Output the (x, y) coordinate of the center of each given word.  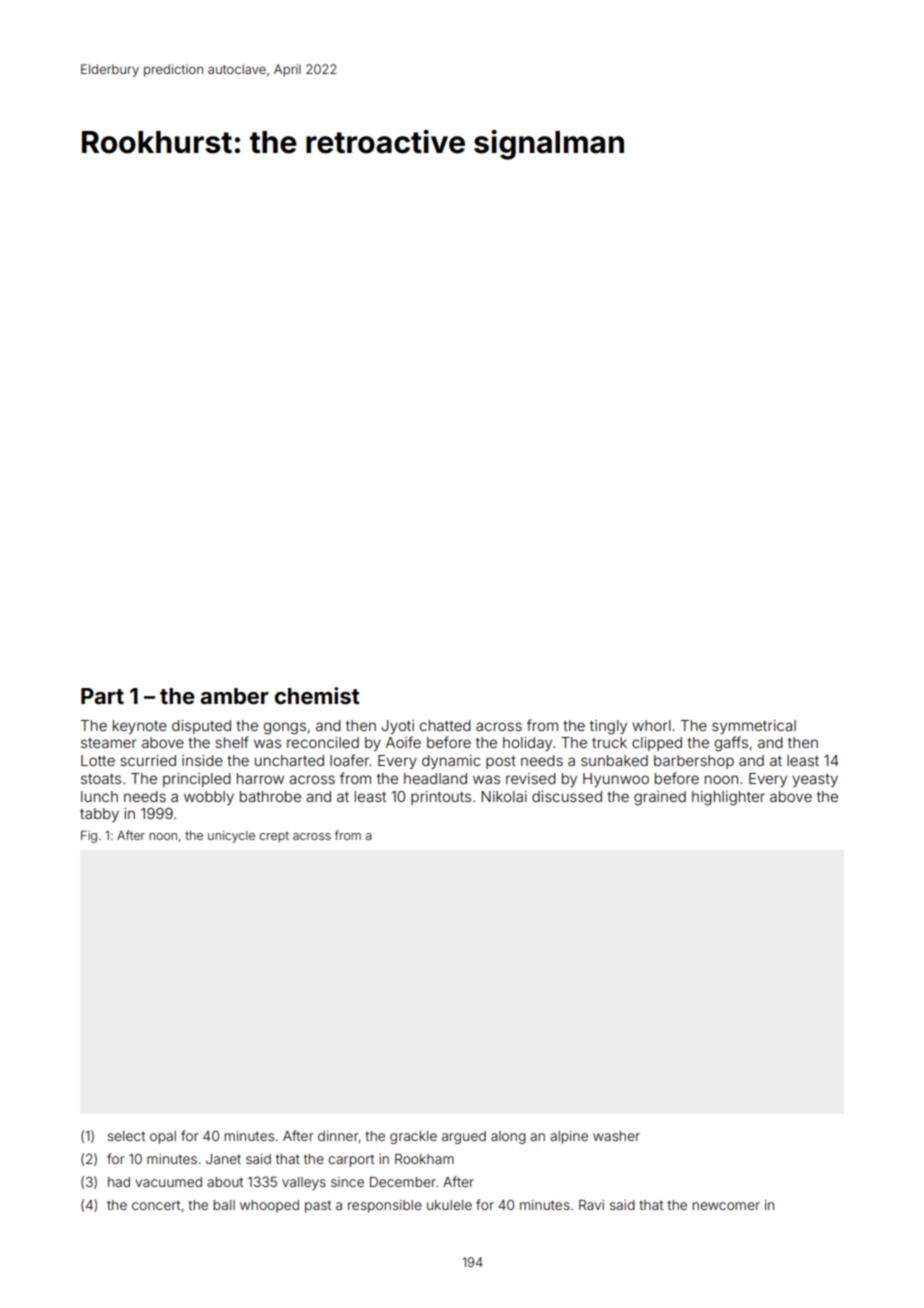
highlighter (728, 798)
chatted (445, 725)
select (126, 1136)
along (508, 1137)
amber (234, 696)
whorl (651, 725)
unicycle (231, 837)
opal (163, 1137)
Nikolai (504, 796)
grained (660, 798)
